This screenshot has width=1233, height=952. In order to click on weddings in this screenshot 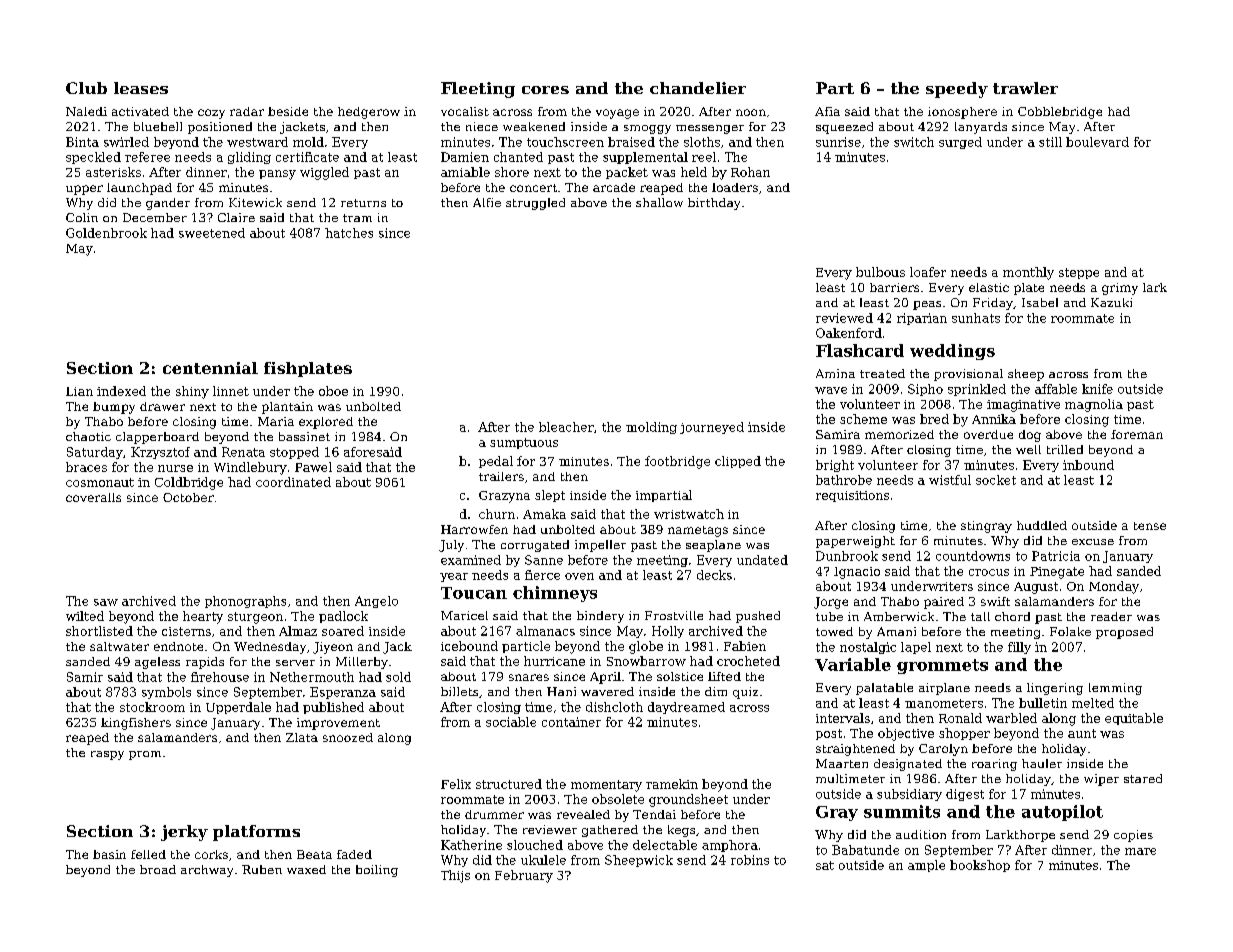, I will do `click(952, 352)`.
